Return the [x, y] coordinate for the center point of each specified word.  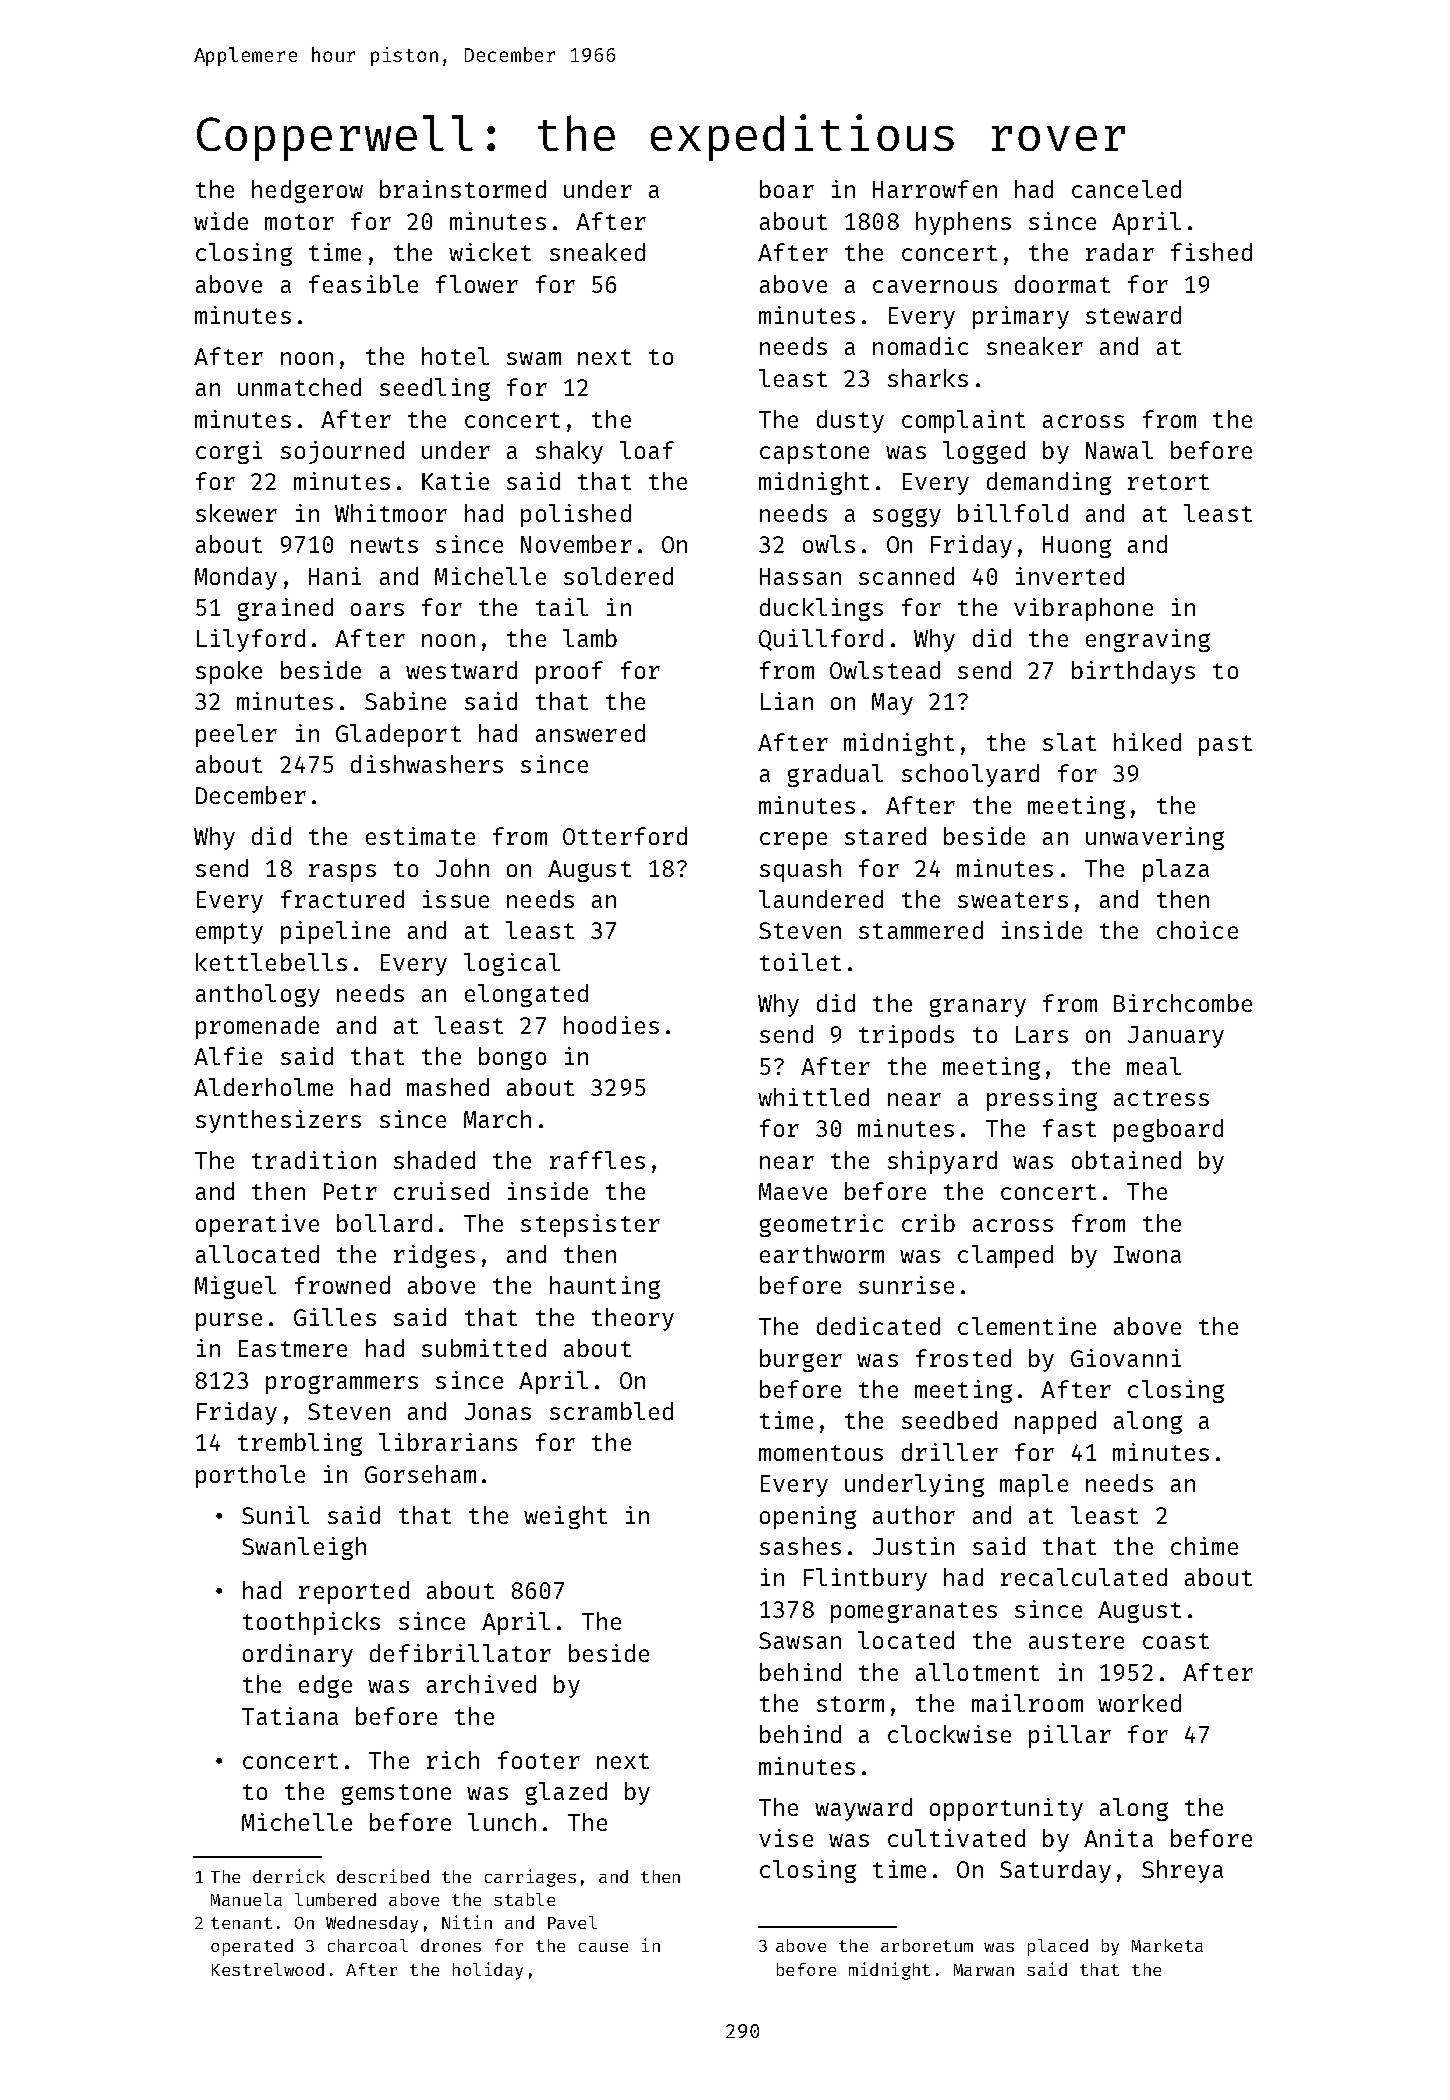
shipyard [942, 1162]
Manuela [246, 1899]
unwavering [1155, 838]
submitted [484, 1348]
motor [299, 222]
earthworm [822, 1254]
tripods [906, 1036]
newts [384, 545]
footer [539, 1760]
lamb [590, 638]
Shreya [1182, 1871]
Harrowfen [935, 189]
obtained [1126, 1160]
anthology [258, 995]
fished [1211, 252]
